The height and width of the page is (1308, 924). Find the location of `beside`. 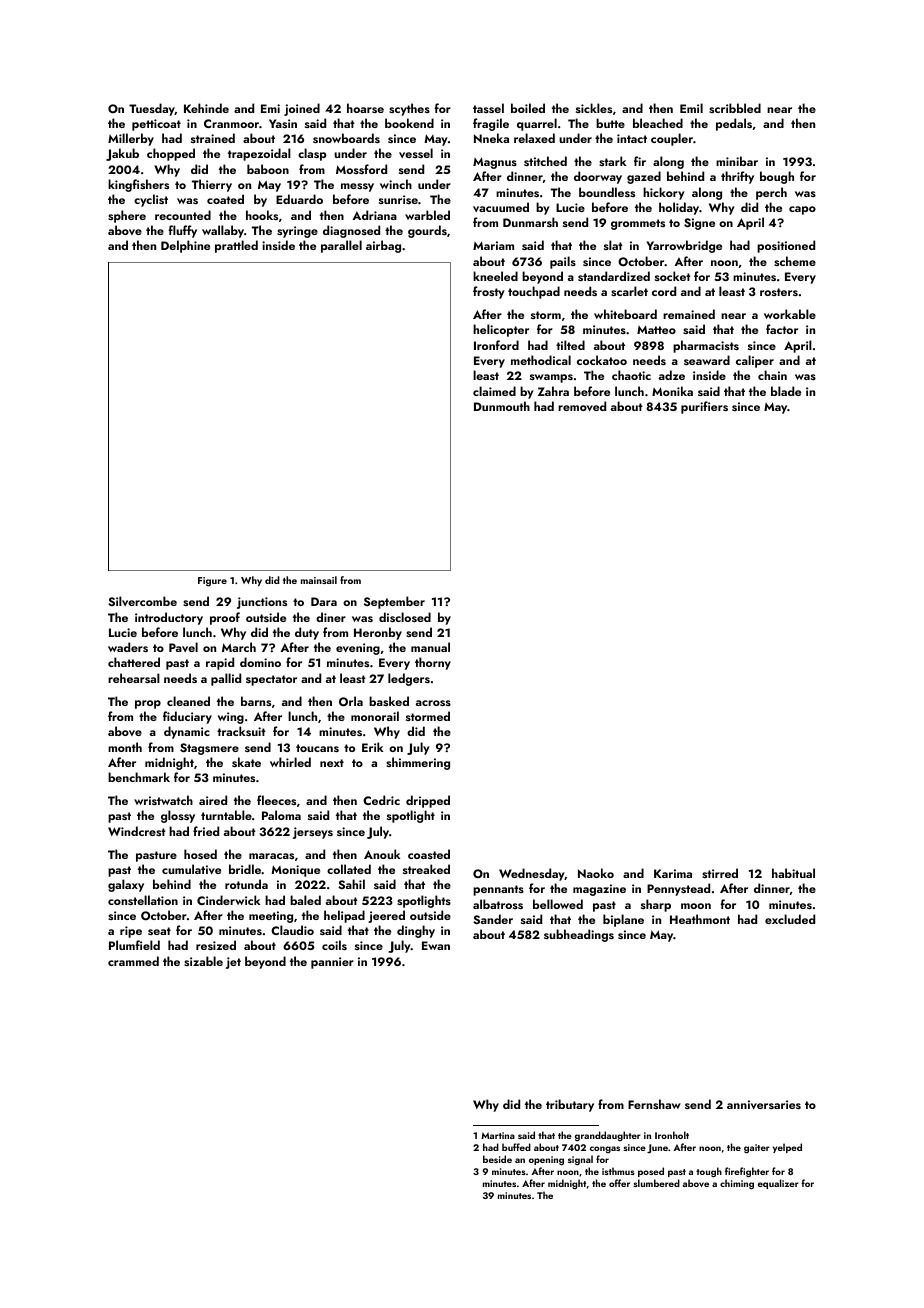

beside is located at coordinates (497, 1159).
